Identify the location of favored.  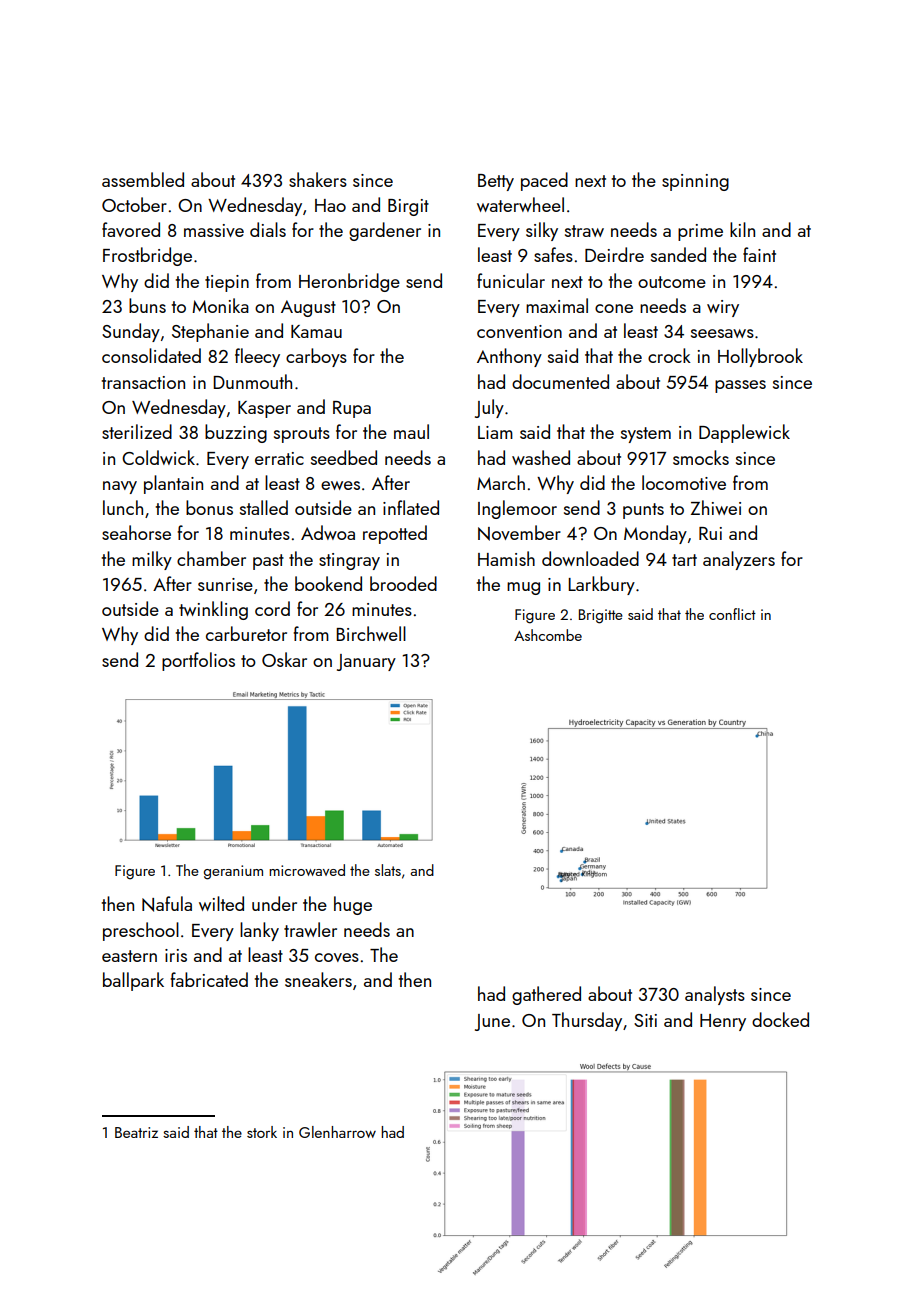
(131, 229).
